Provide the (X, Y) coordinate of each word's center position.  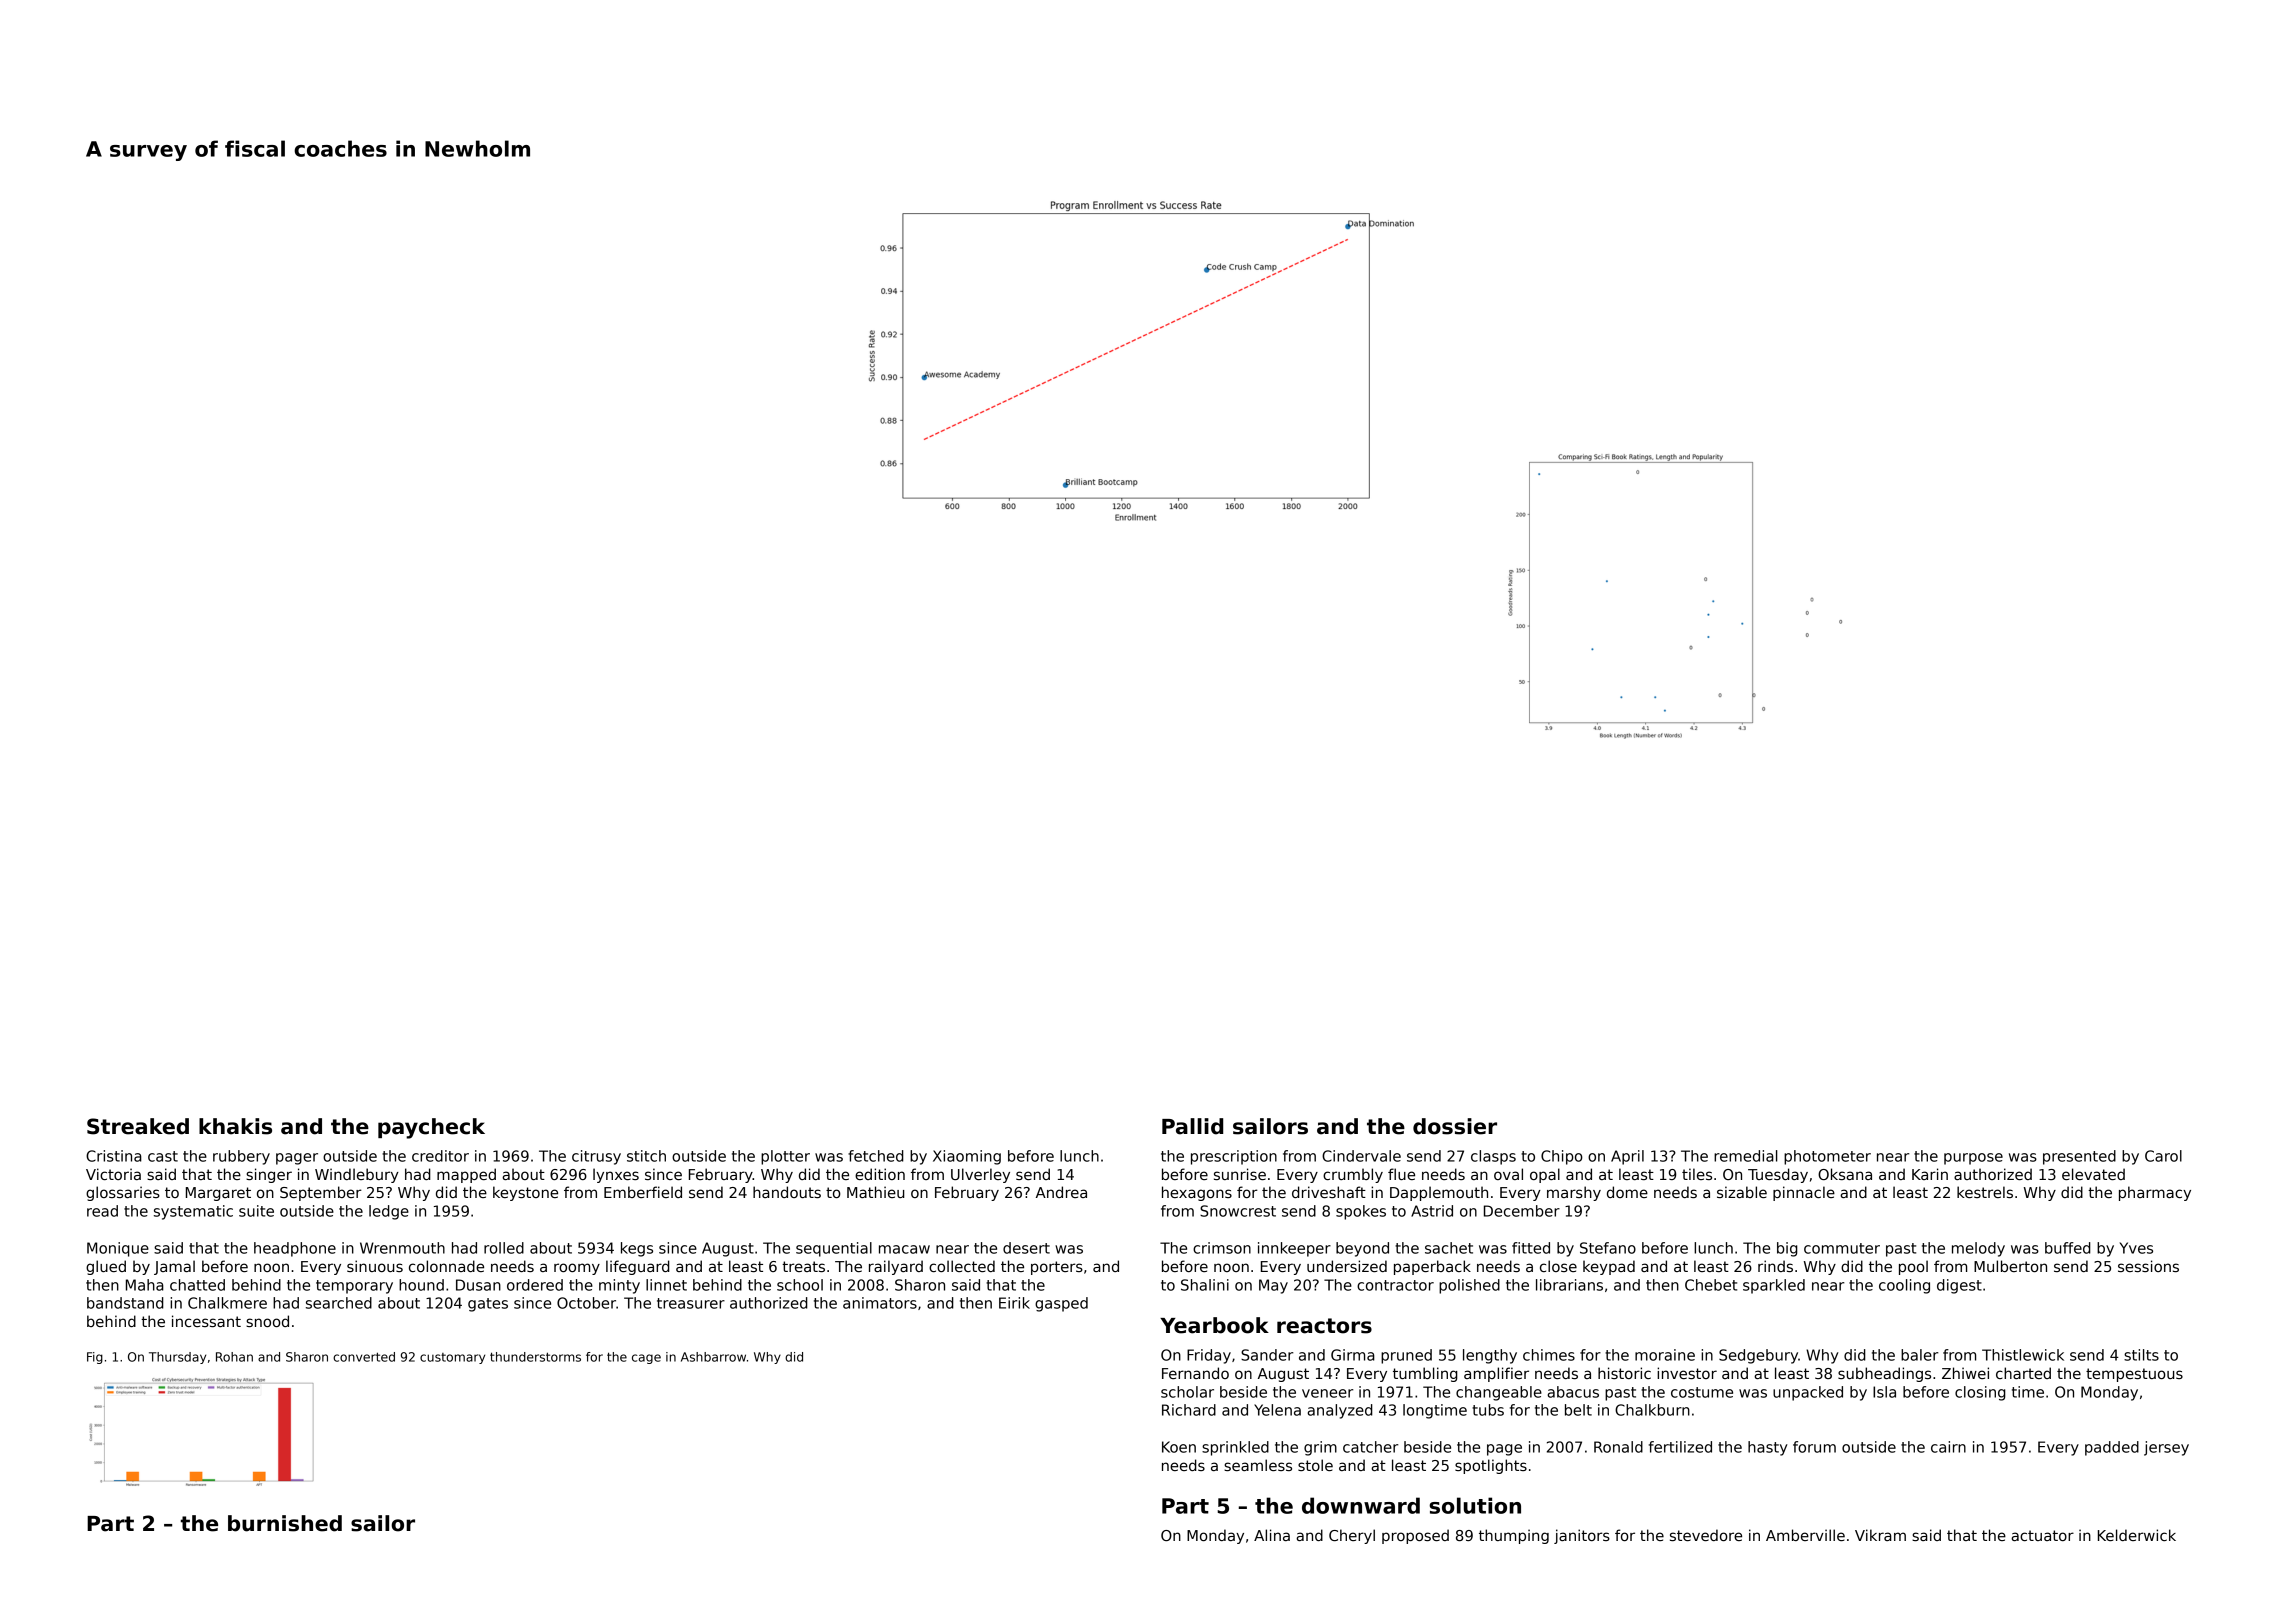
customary (452, 1358)
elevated (2093, 1174)
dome (1627, 1192)
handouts (787, 1192)
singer (269, 1175)
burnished (285, 1523)
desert (1026, 1248)
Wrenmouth (402, 1248)
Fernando (1195, 1373)
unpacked (1808, 1393)
